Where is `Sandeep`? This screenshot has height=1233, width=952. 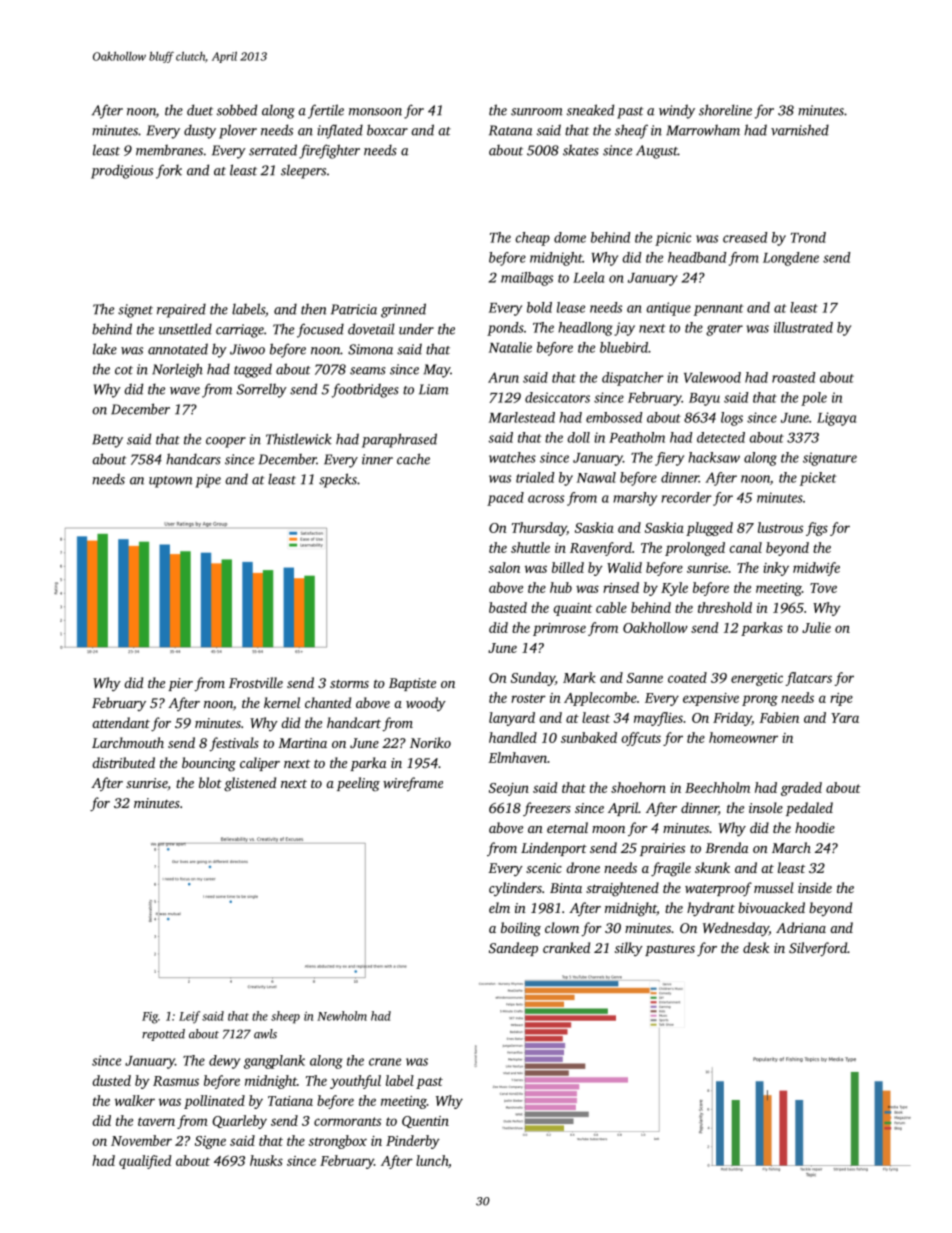 Sandeep is located at coordinates (513, 949).
